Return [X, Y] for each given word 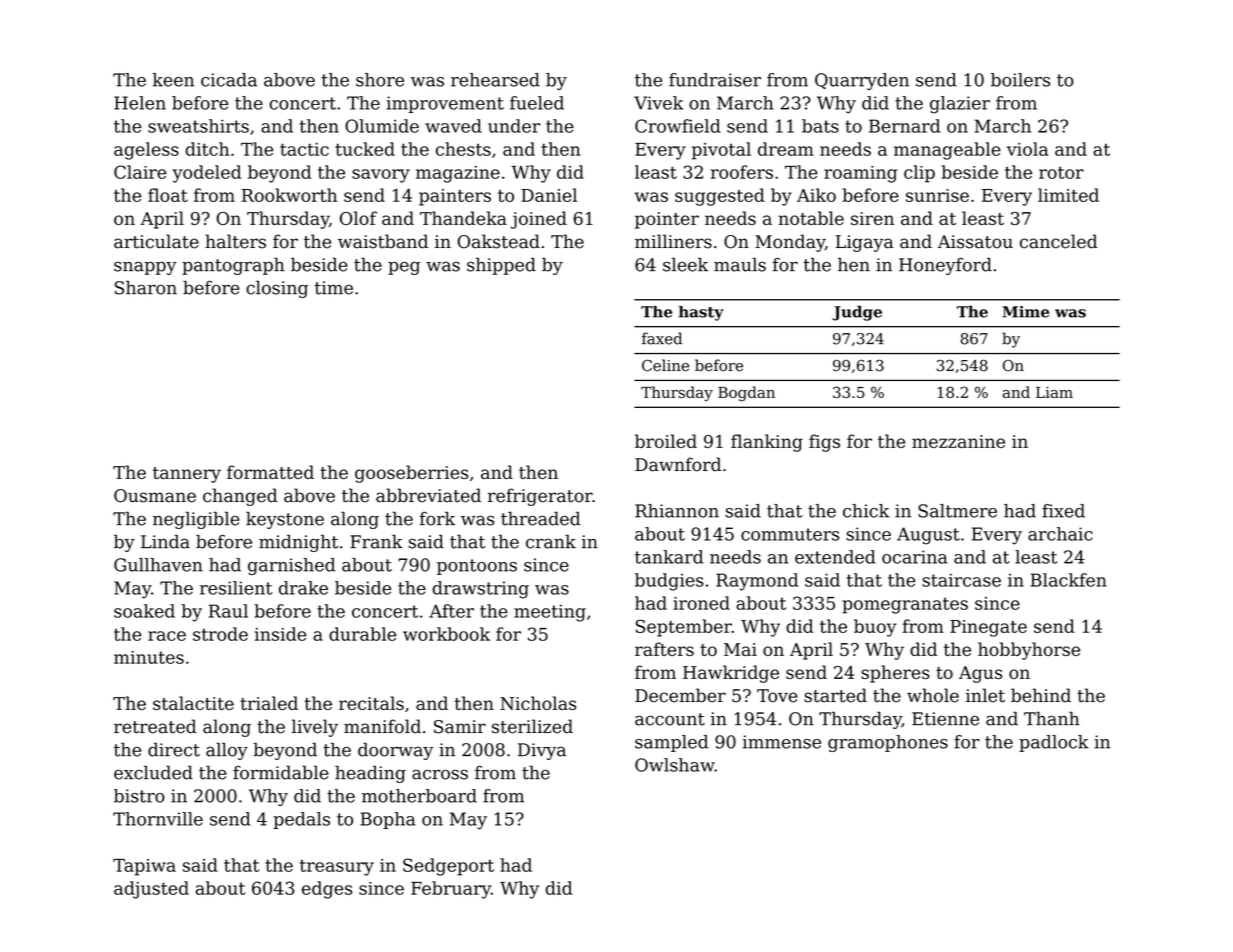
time [334, 288]
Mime [1025, 312]
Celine [665, 365]
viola [1027, 149]
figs [824, 443]
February [451, 890]
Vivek [658, 103]
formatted [270, 472]
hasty [701, 313]
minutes [149, 657]
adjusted [151, 890]
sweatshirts [198, 126]
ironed [701, 603]
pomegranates [905, 605]
